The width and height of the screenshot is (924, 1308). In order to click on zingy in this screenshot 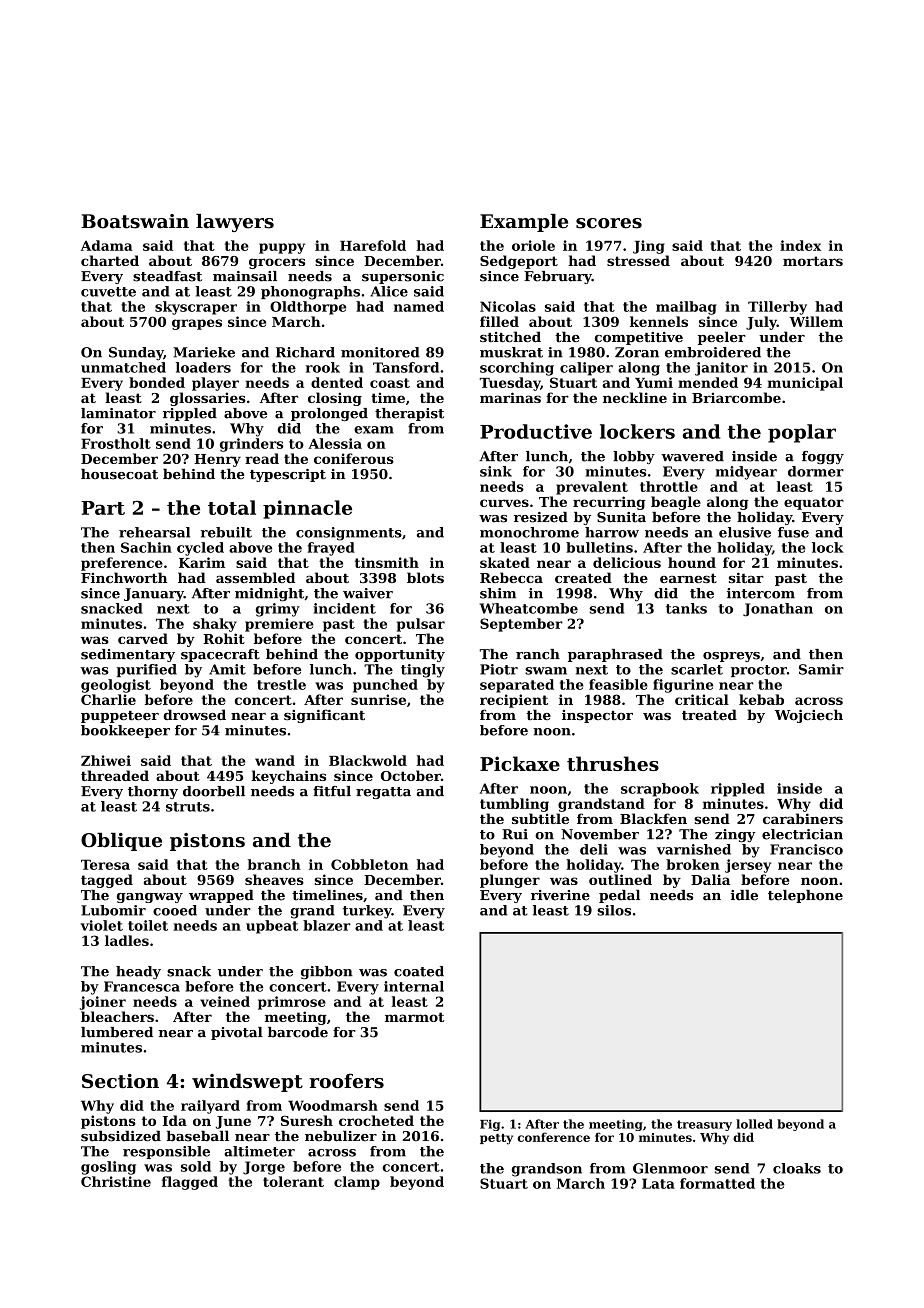, I will do `click(735, 835)`.
